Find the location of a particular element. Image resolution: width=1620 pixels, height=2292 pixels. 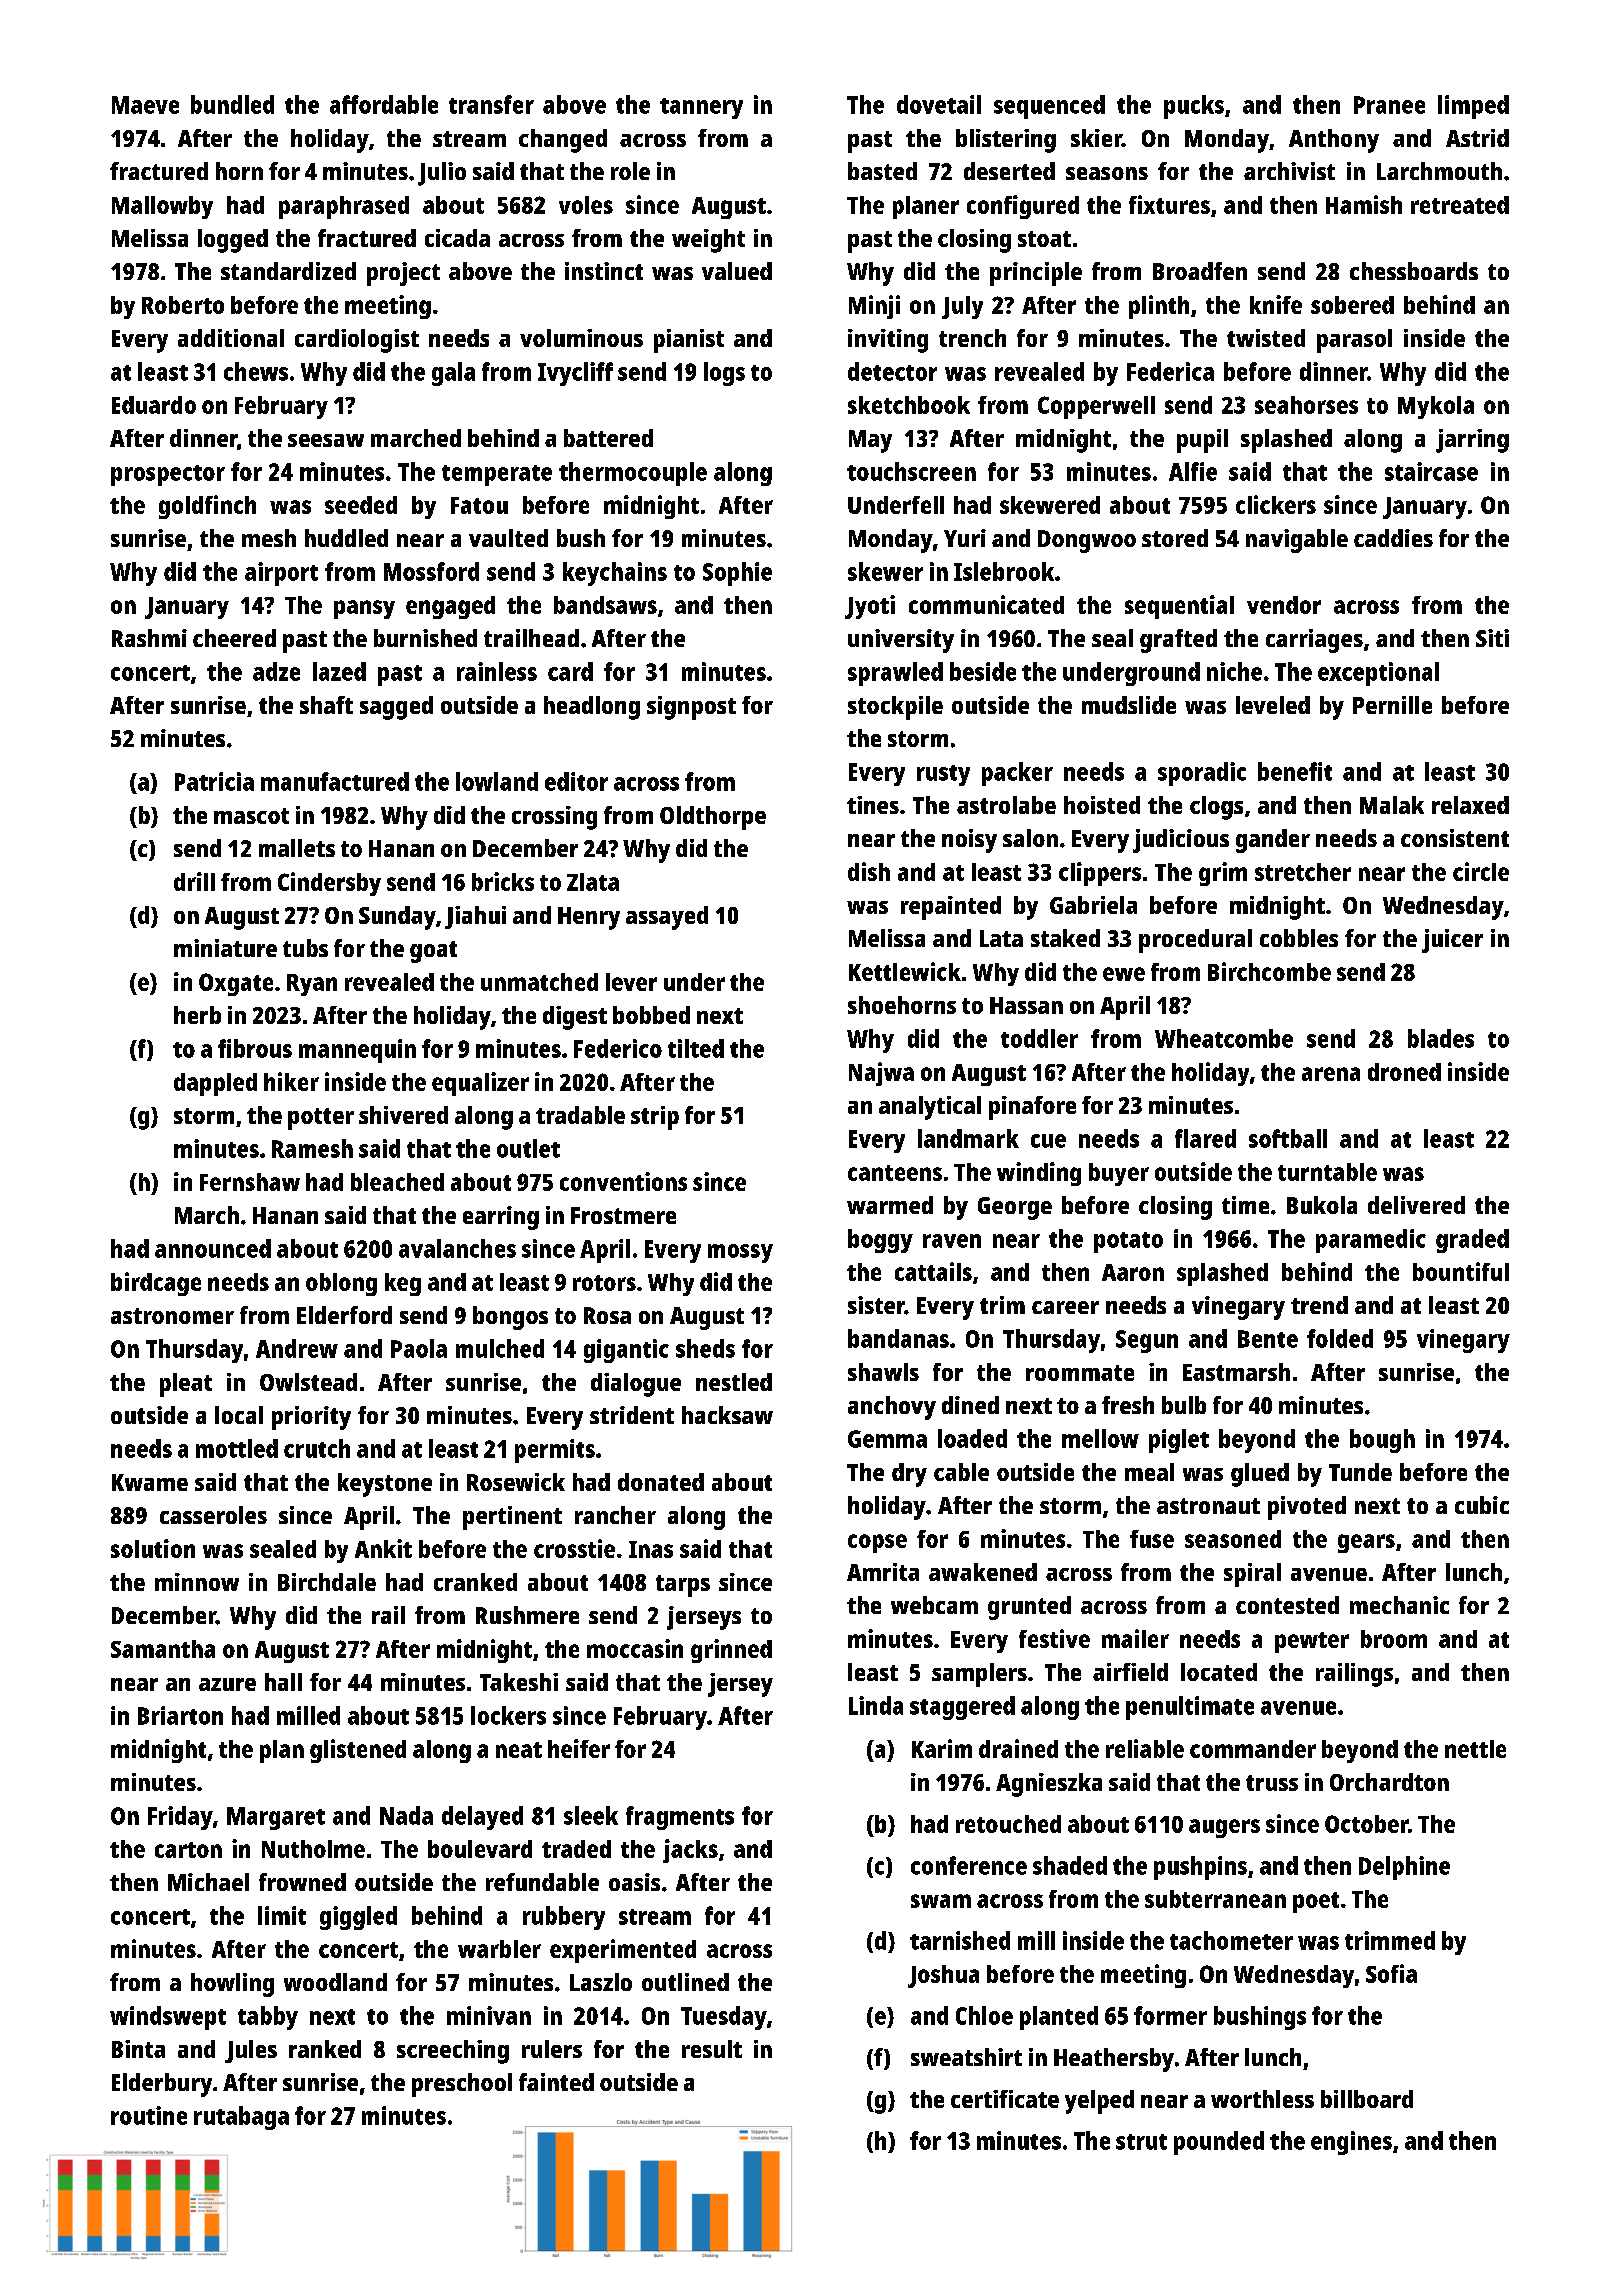

tines is located at coordinates (873, 805).
